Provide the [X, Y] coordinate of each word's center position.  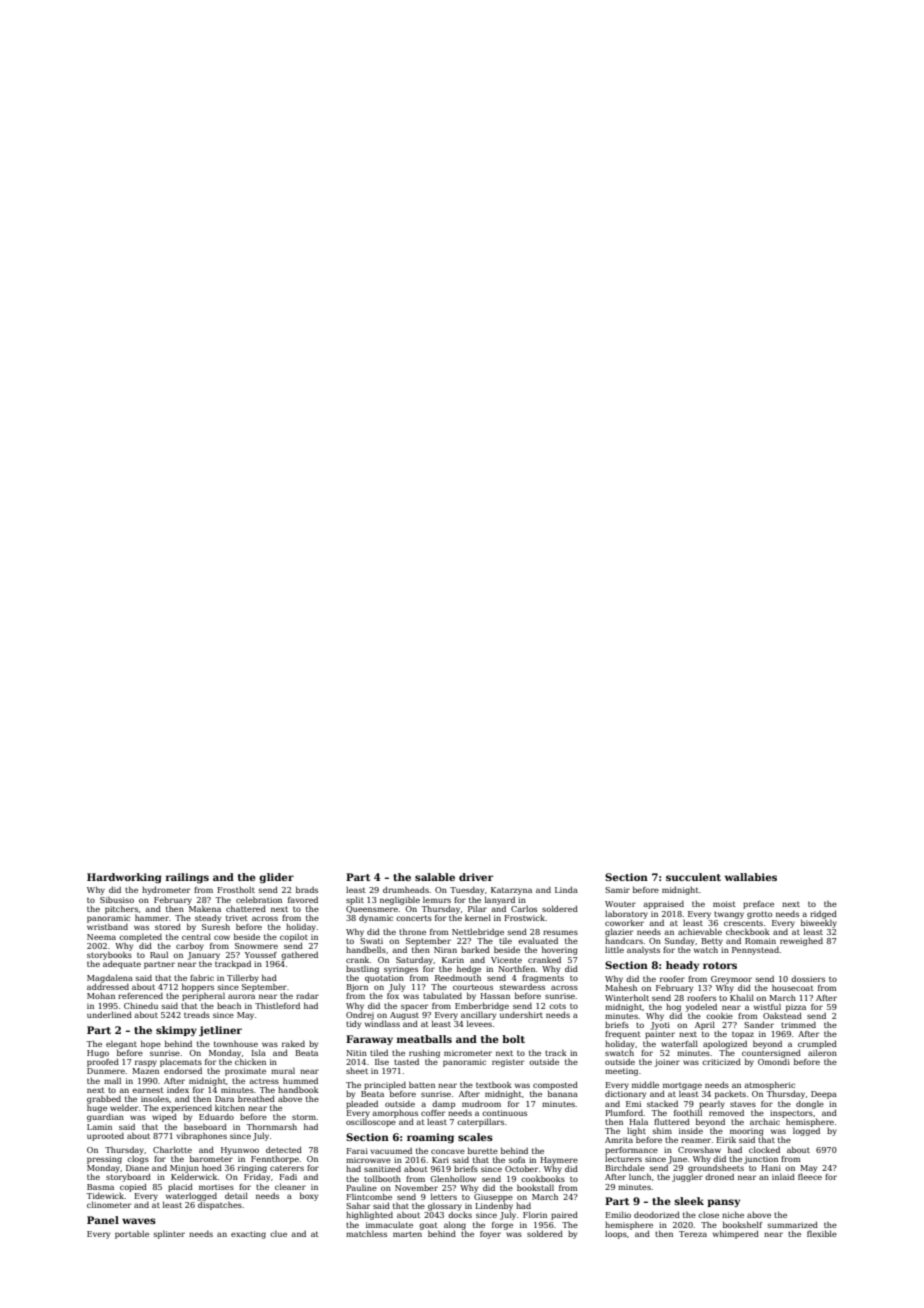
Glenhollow [453, 1178]
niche [733, 1214]
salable [435, 877]
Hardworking [124, 878]
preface [758, 905]
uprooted [105, 1136]
